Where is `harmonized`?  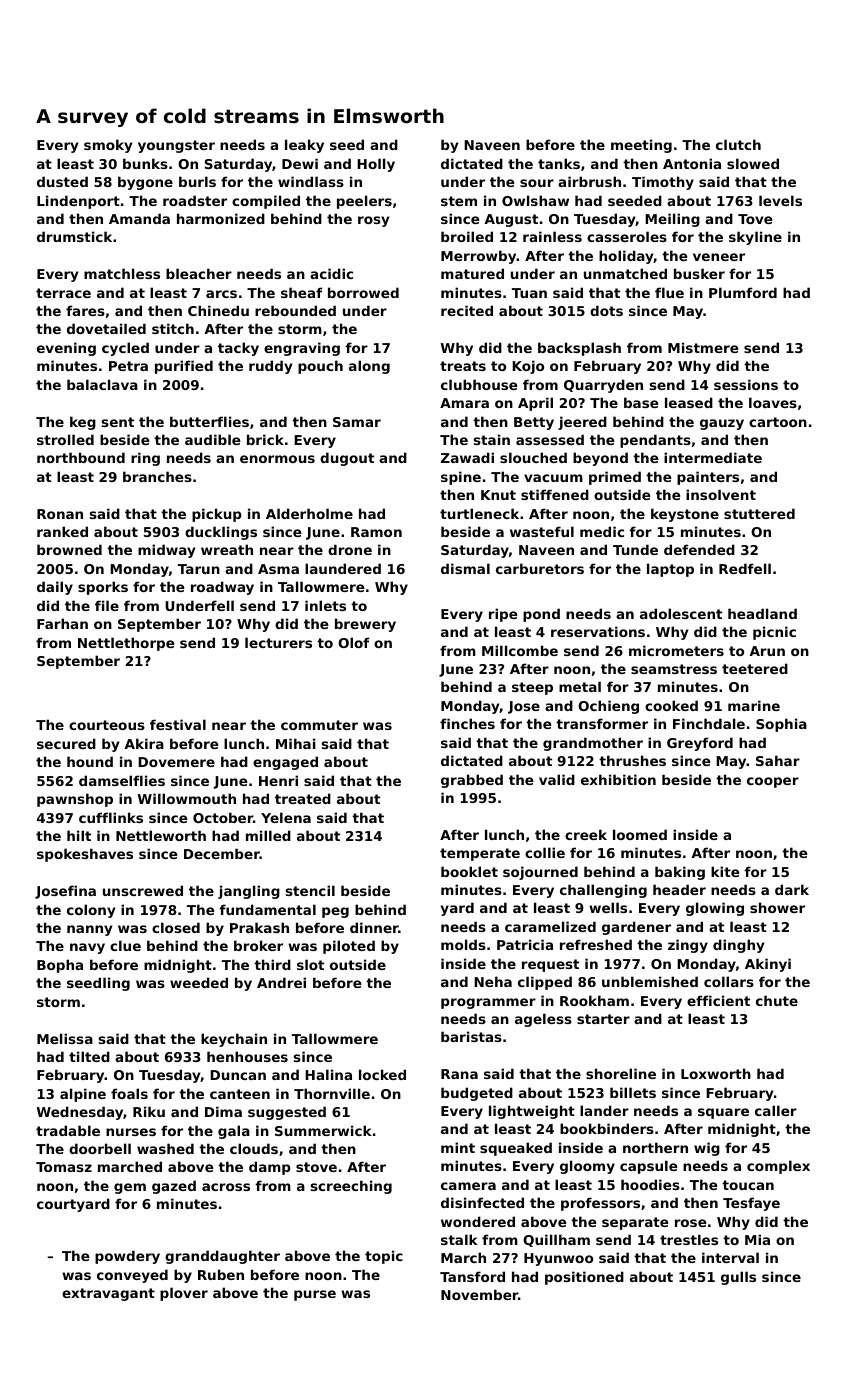 harmonized is located at coordinates (221, 218).
